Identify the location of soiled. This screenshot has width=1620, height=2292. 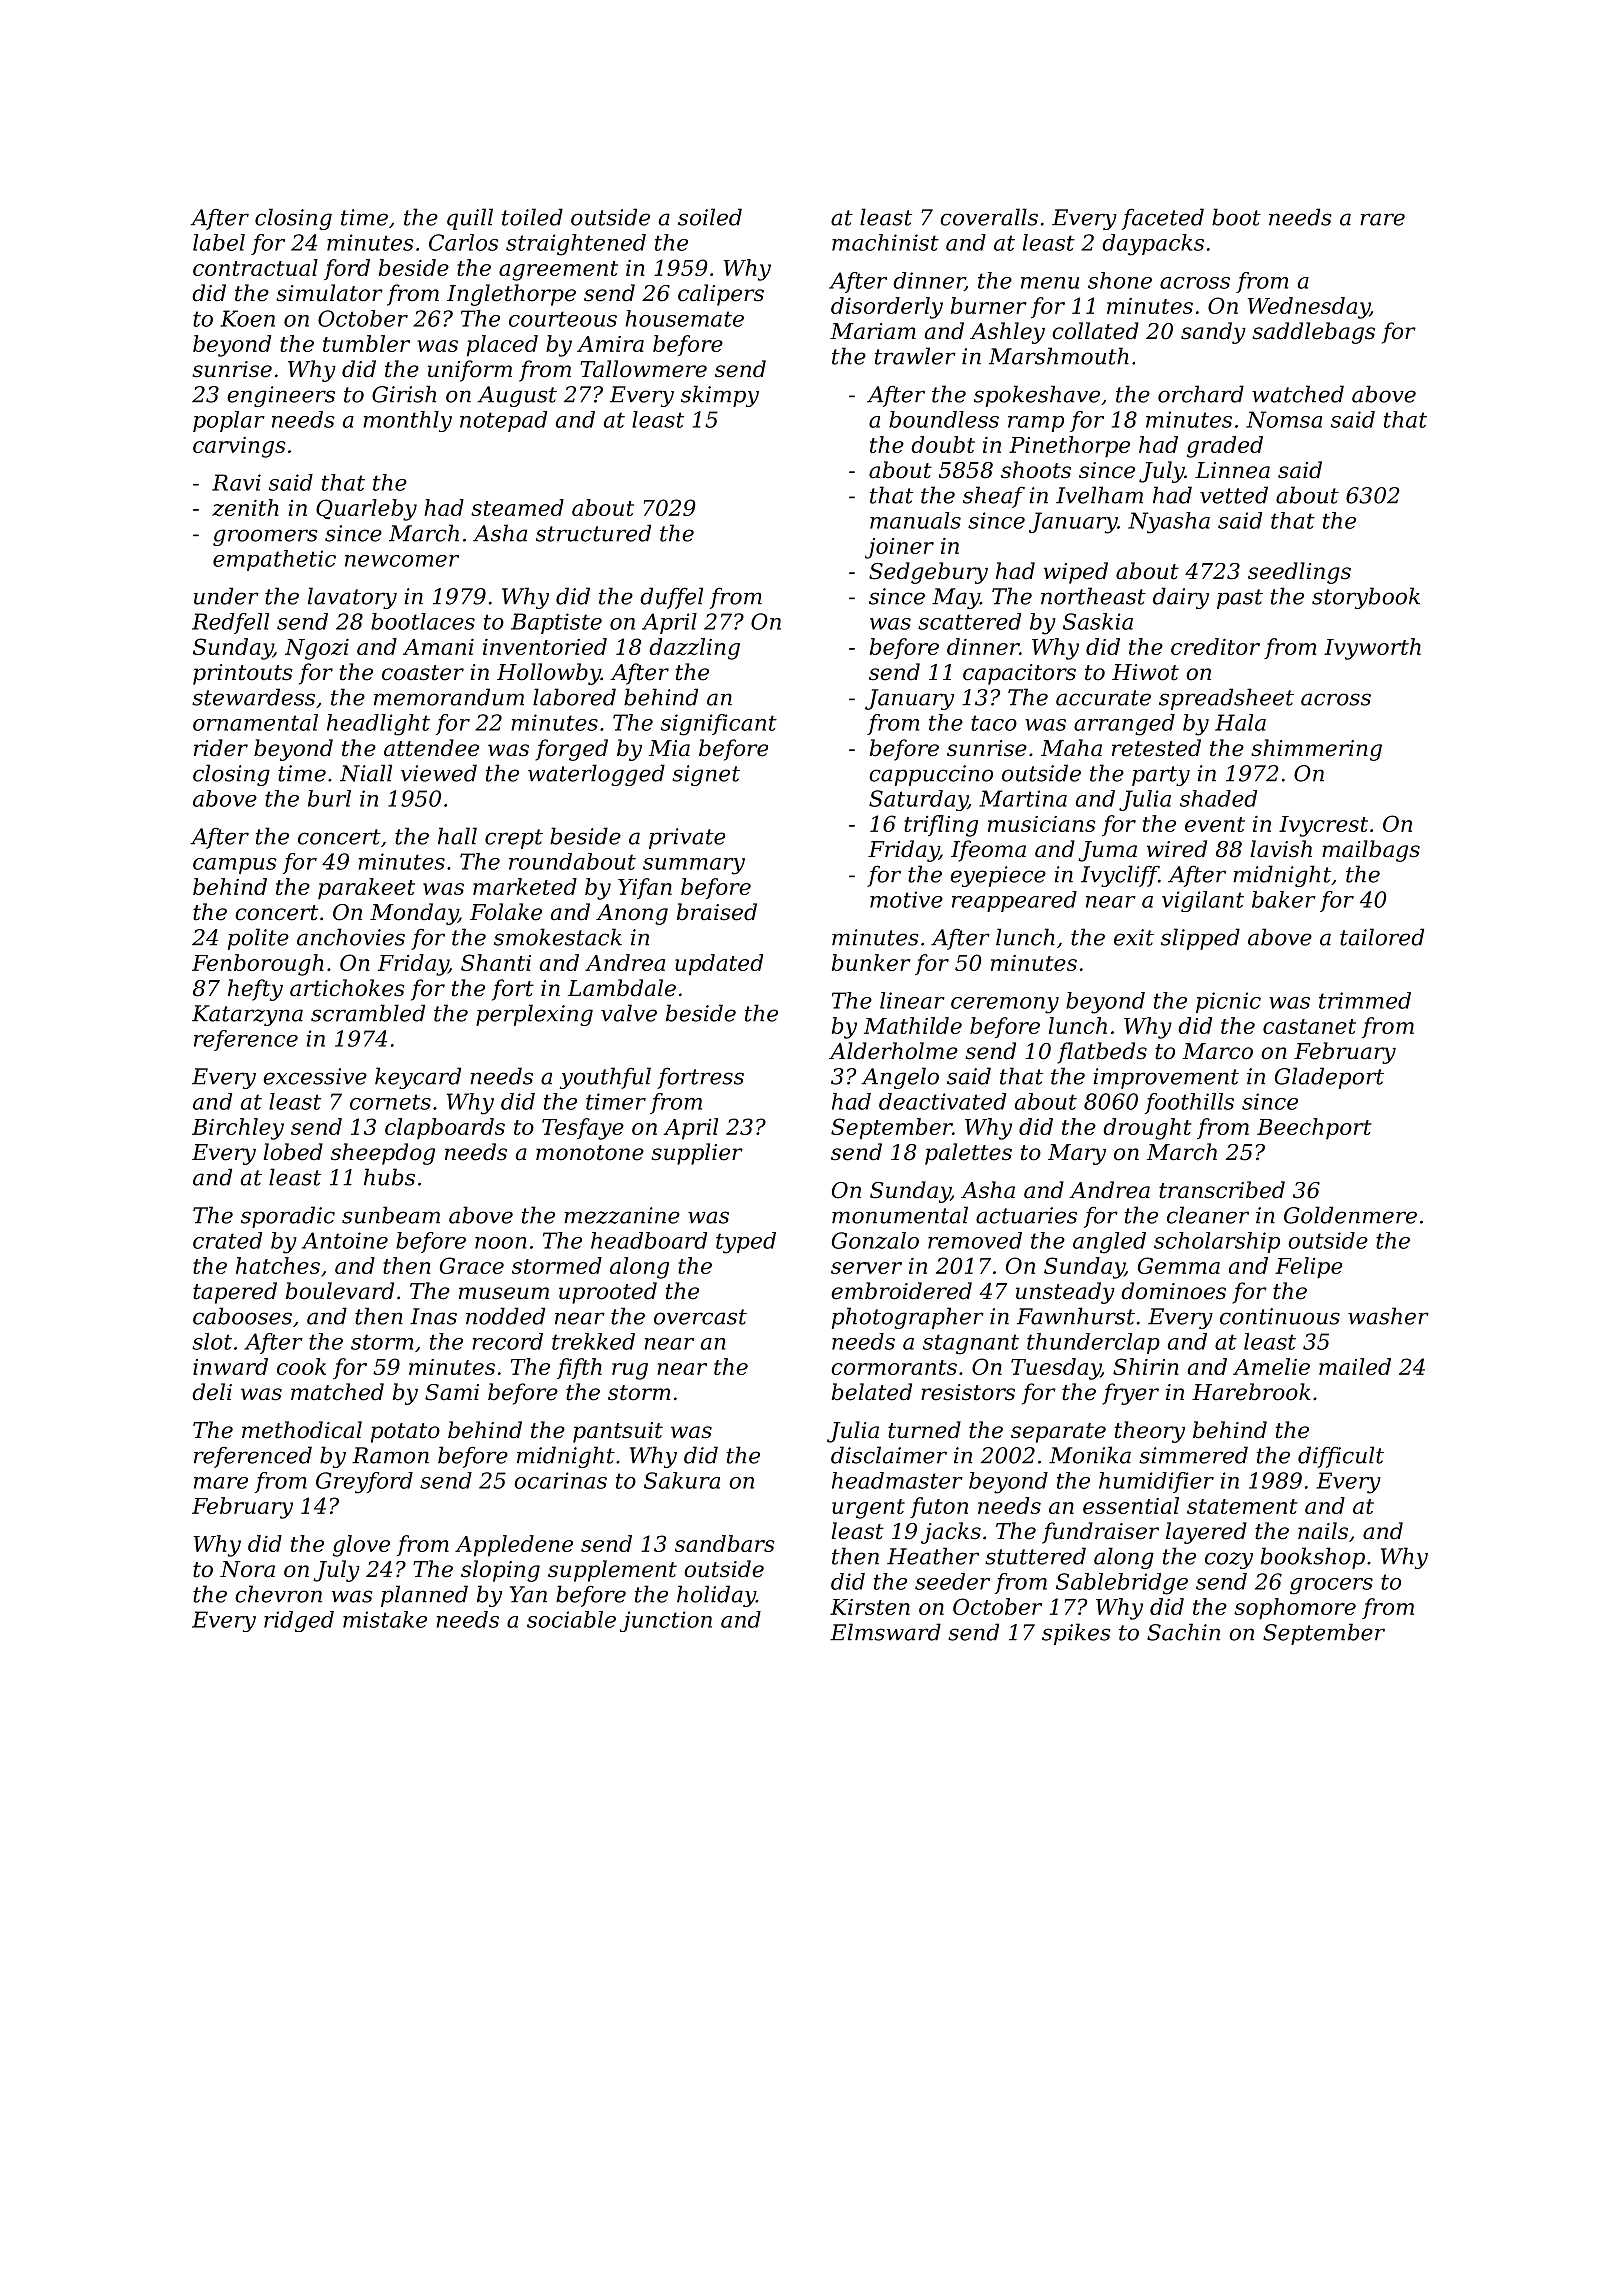
(710, 217).
